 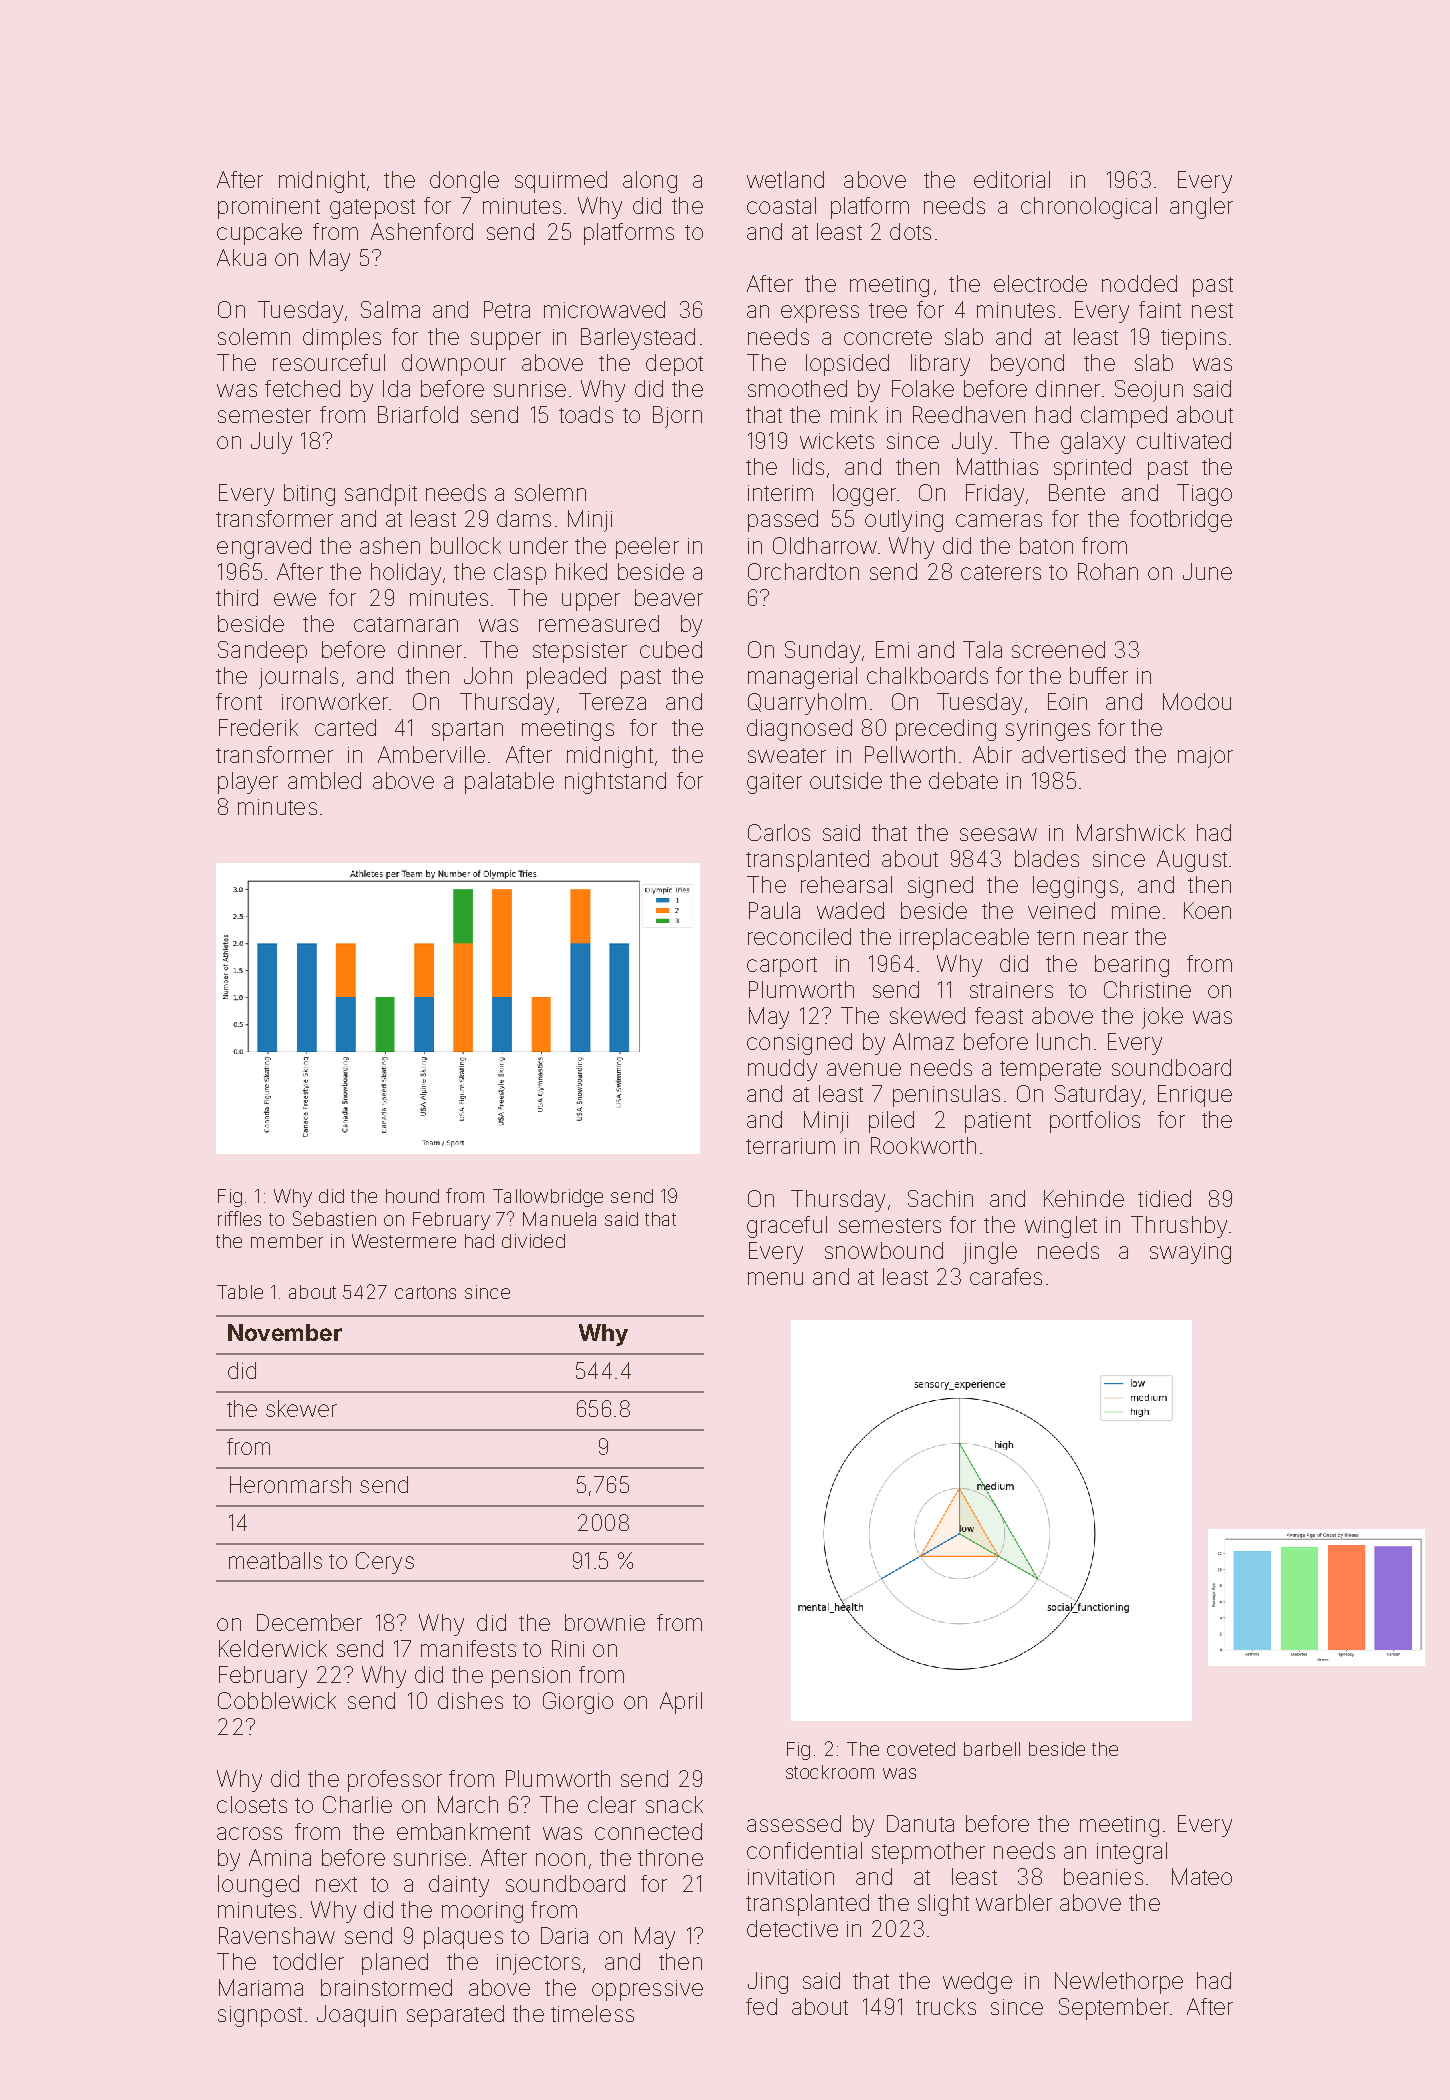 I want to click on hound, so click(x=412, y=1196).
